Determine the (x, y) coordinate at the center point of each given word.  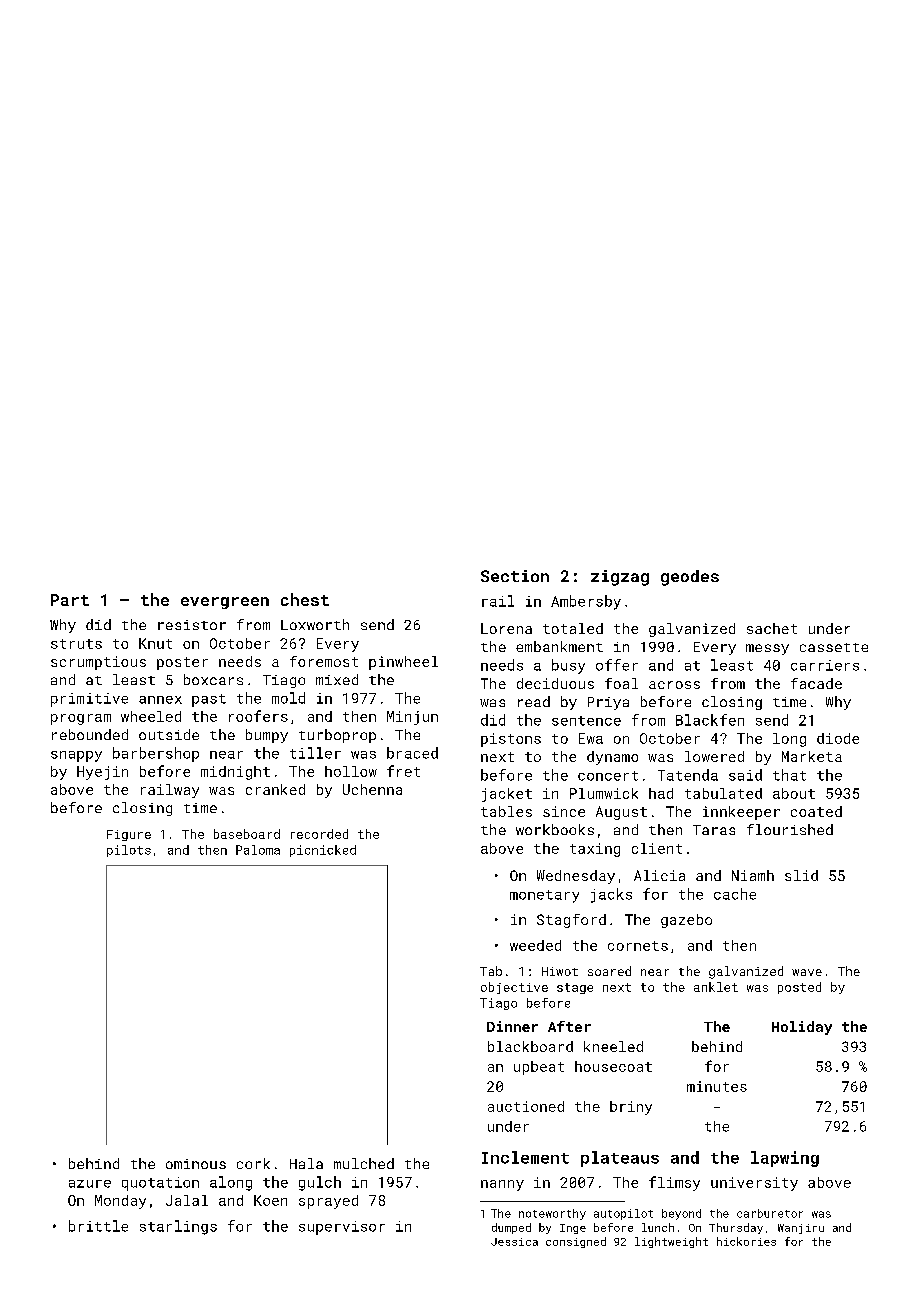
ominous (196, 1164)
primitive (89, 700)
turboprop (337, 736)
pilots (129, 851)
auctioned (526, 1106)
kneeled (613, 1046)
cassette (834, 647)
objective (514, 988)
